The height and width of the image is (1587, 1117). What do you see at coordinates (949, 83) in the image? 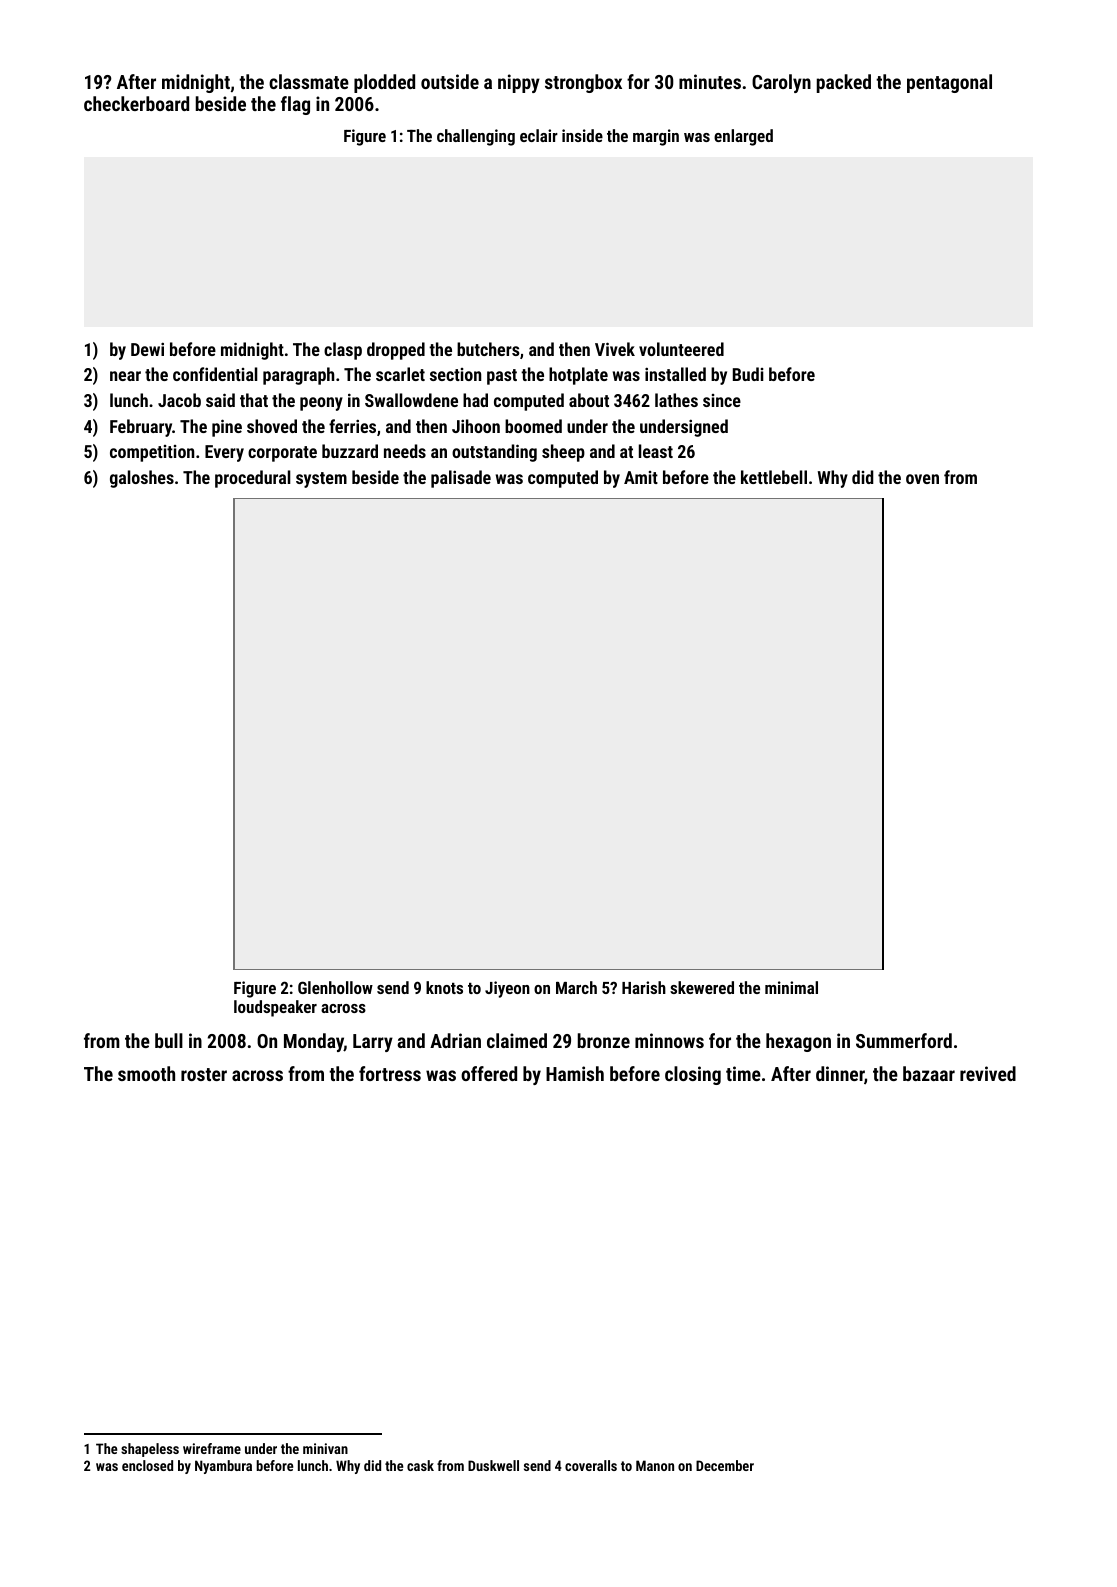
I see `pentagonal` at bounding box center [949, 83].
